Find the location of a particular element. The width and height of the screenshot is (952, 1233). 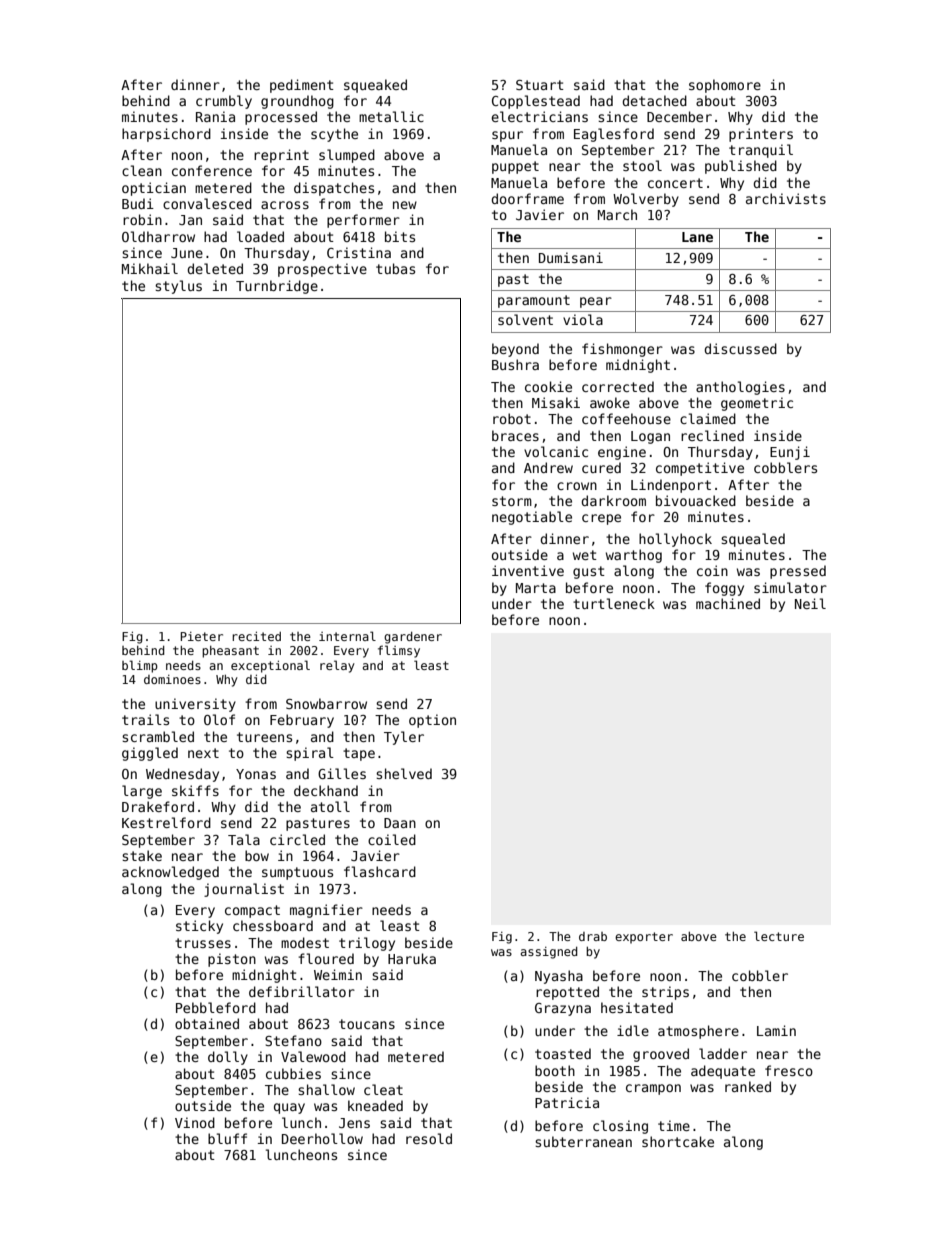

gardener is located at coordinates (413, 638).
